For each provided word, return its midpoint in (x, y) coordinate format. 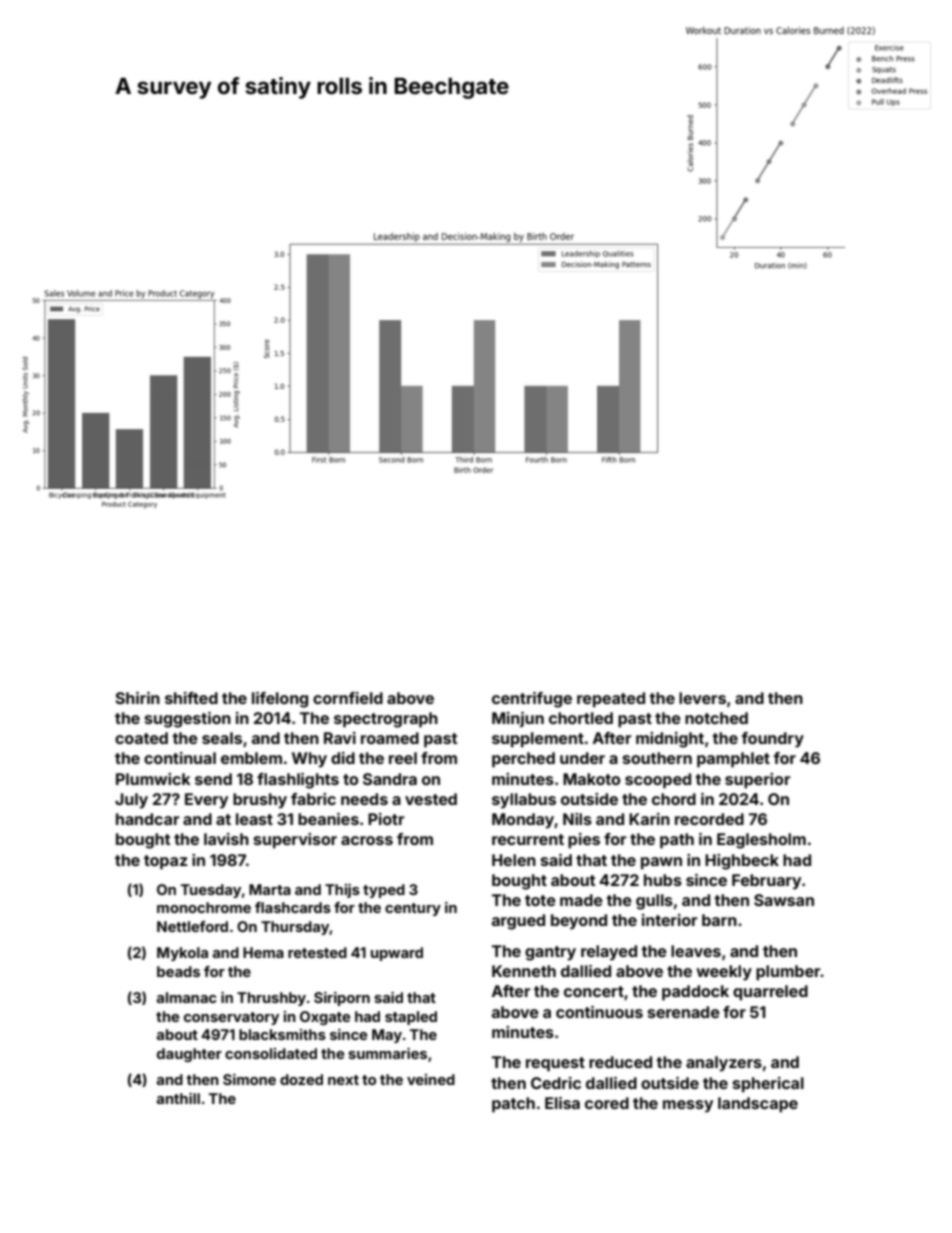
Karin (649, 819)
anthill (178, 1098)
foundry (772, 740)
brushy (260, 801)
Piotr (386, 819)
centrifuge (532, 700)
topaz (166, 862)
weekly (724, 973)
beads (178, 971)
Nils (577, 819)
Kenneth (524, 971)
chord (674, 799)
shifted (191, 698)
